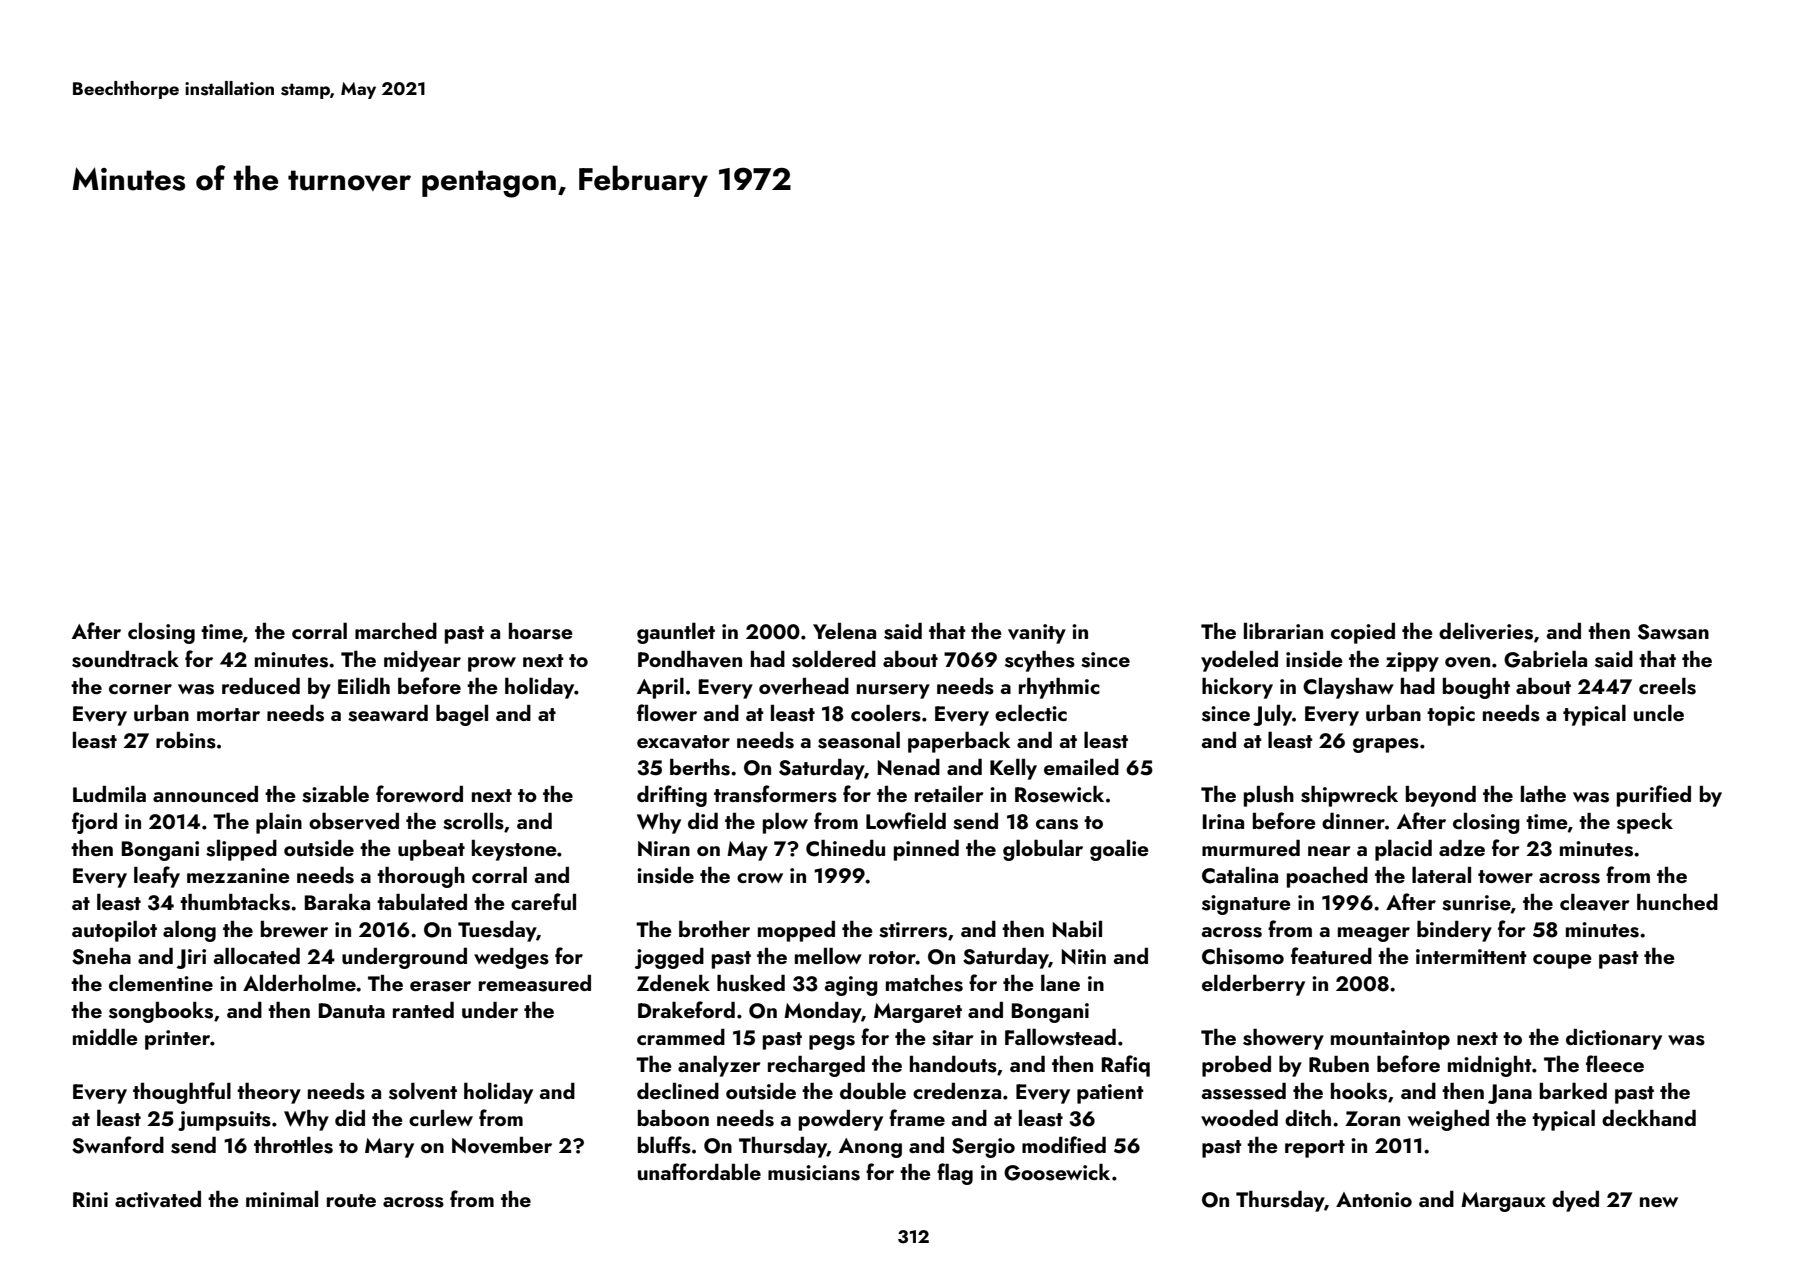  Describe the element at coordinates (396, 631) in the page. I see `marched` at that location.
